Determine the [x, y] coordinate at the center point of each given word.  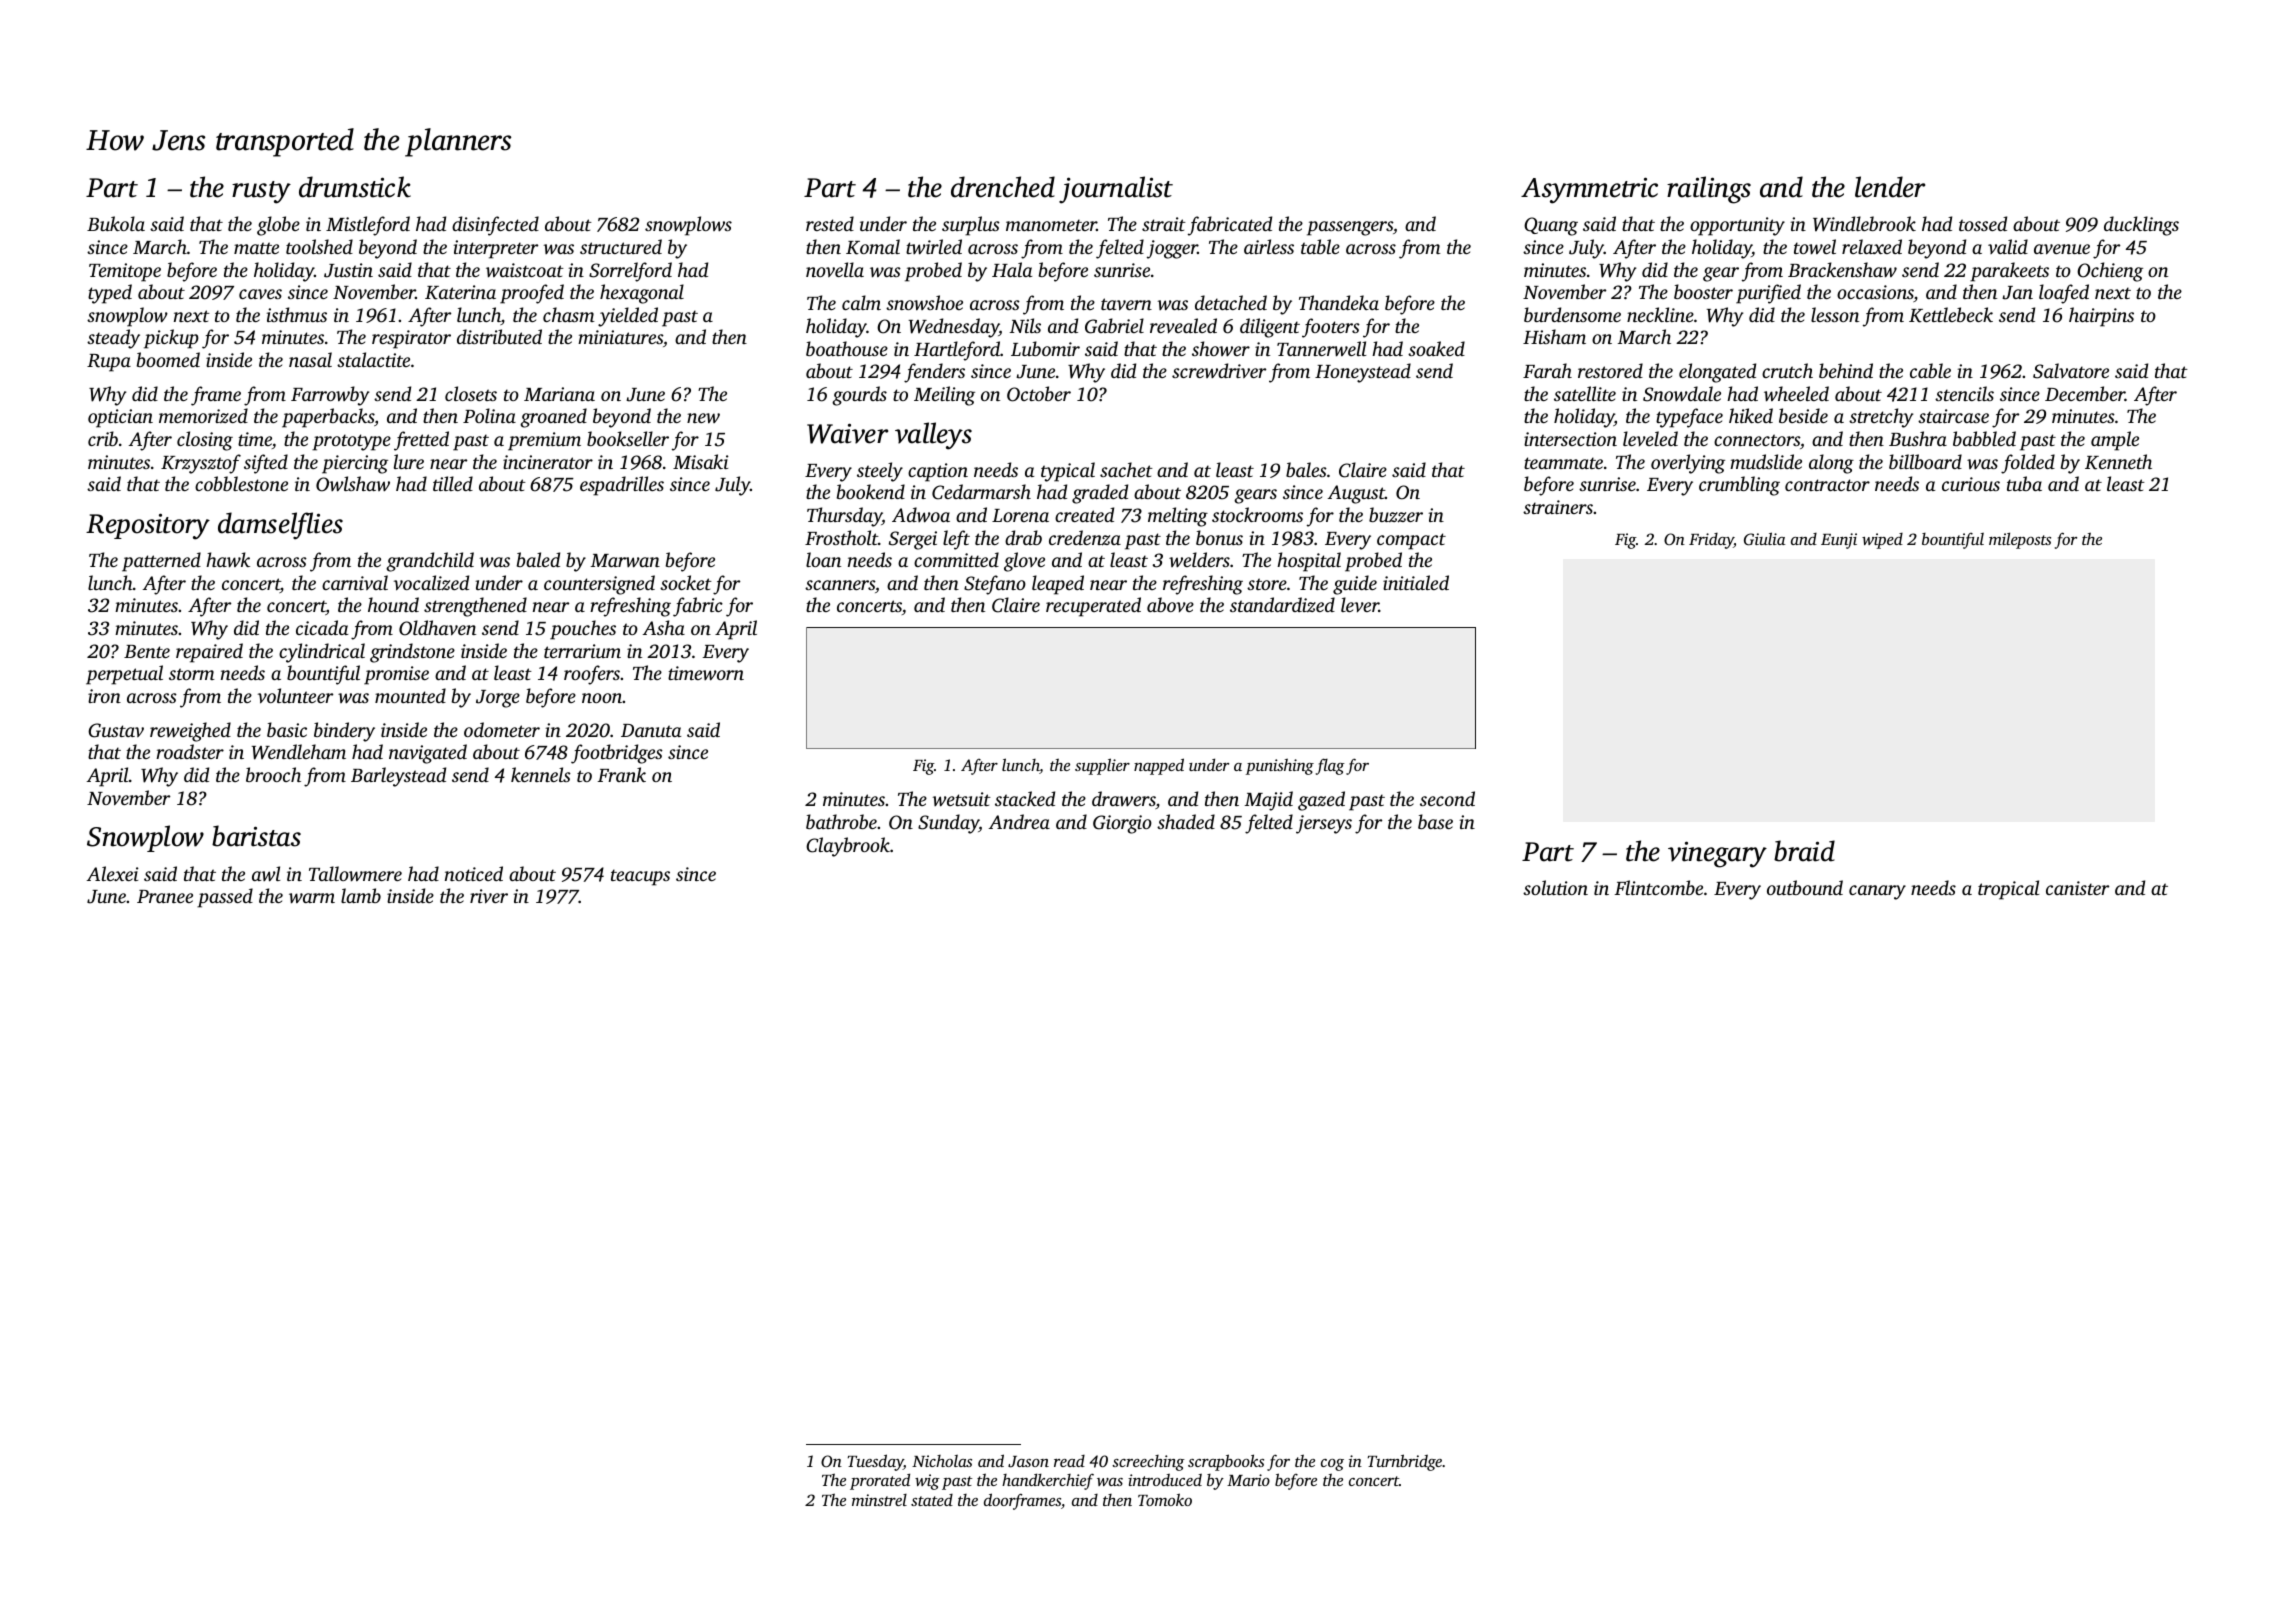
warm [312, 898]
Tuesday [876, 1462]
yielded [628, 317]
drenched [1003, 187]
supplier [1102, 766]
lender [1890, 187]
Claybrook [848, 847]
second [1447, 798]
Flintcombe [1659, 887]
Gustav [116, 730]
